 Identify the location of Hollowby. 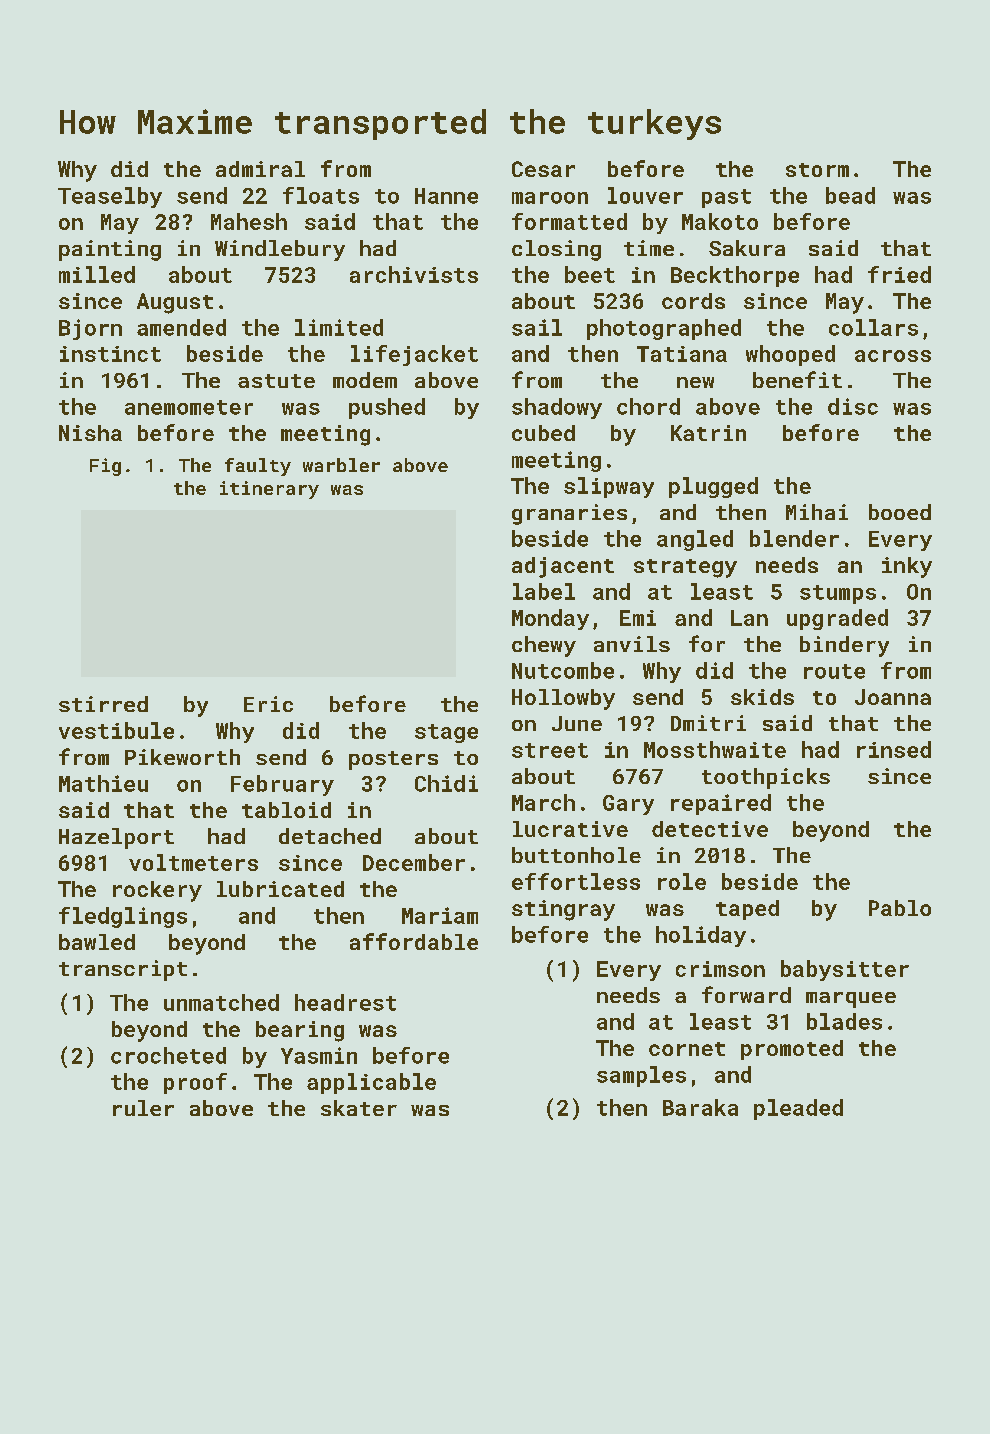
(563, 699).
